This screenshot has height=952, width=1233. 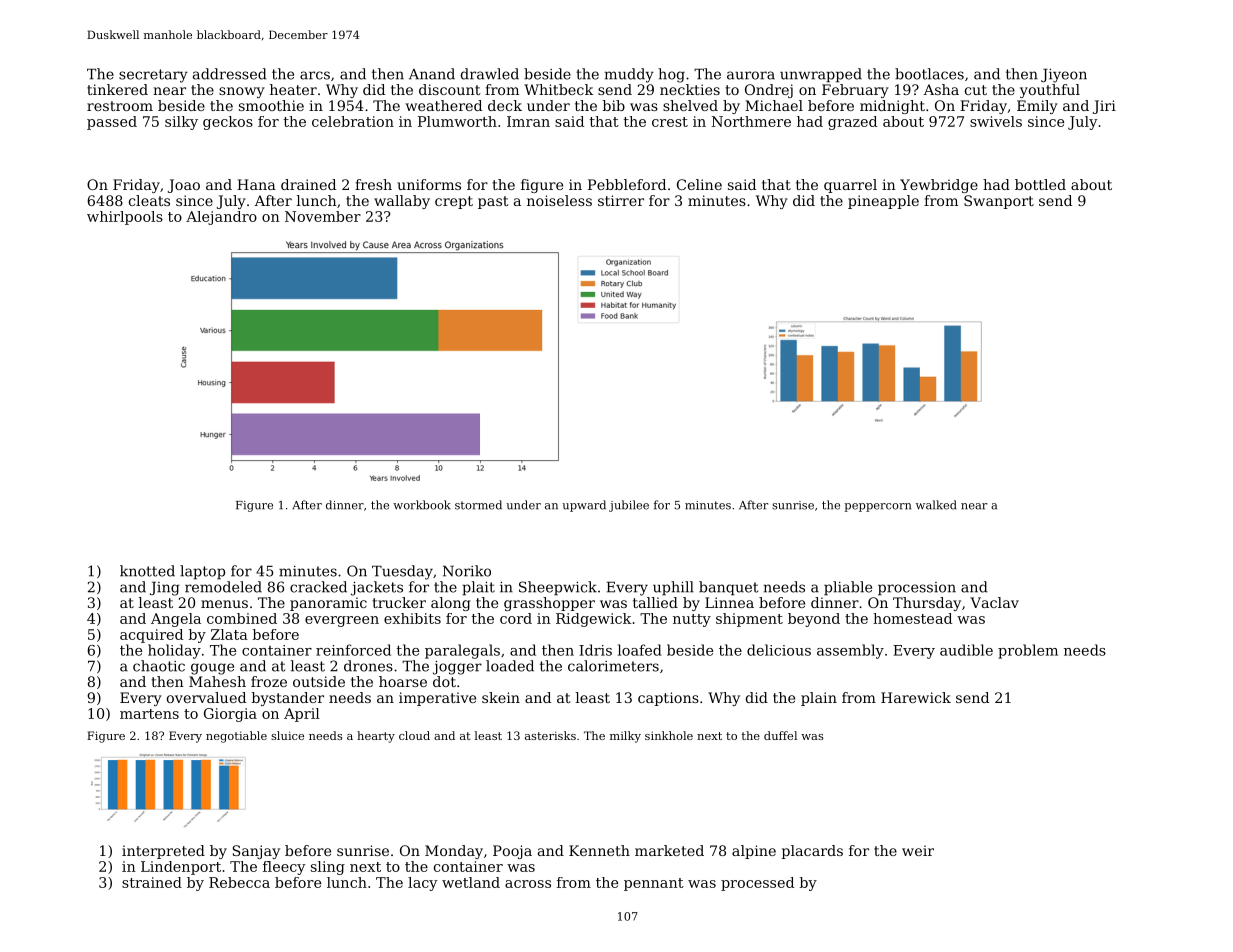 I want to click on bootlaces, so click(x=929, y=74).
